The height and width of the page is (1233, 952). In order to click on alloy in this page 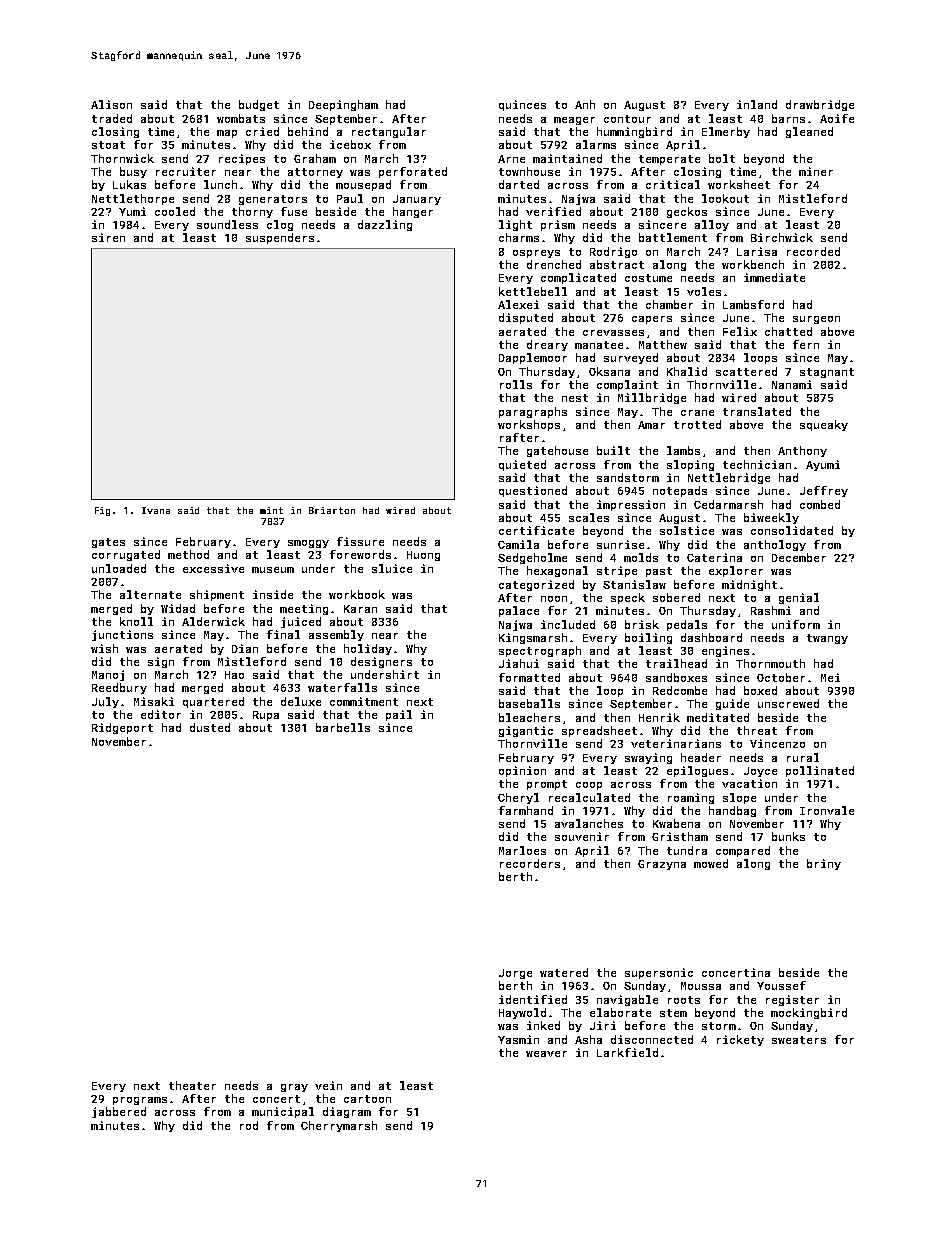, I will do `click(712, 225)`.
